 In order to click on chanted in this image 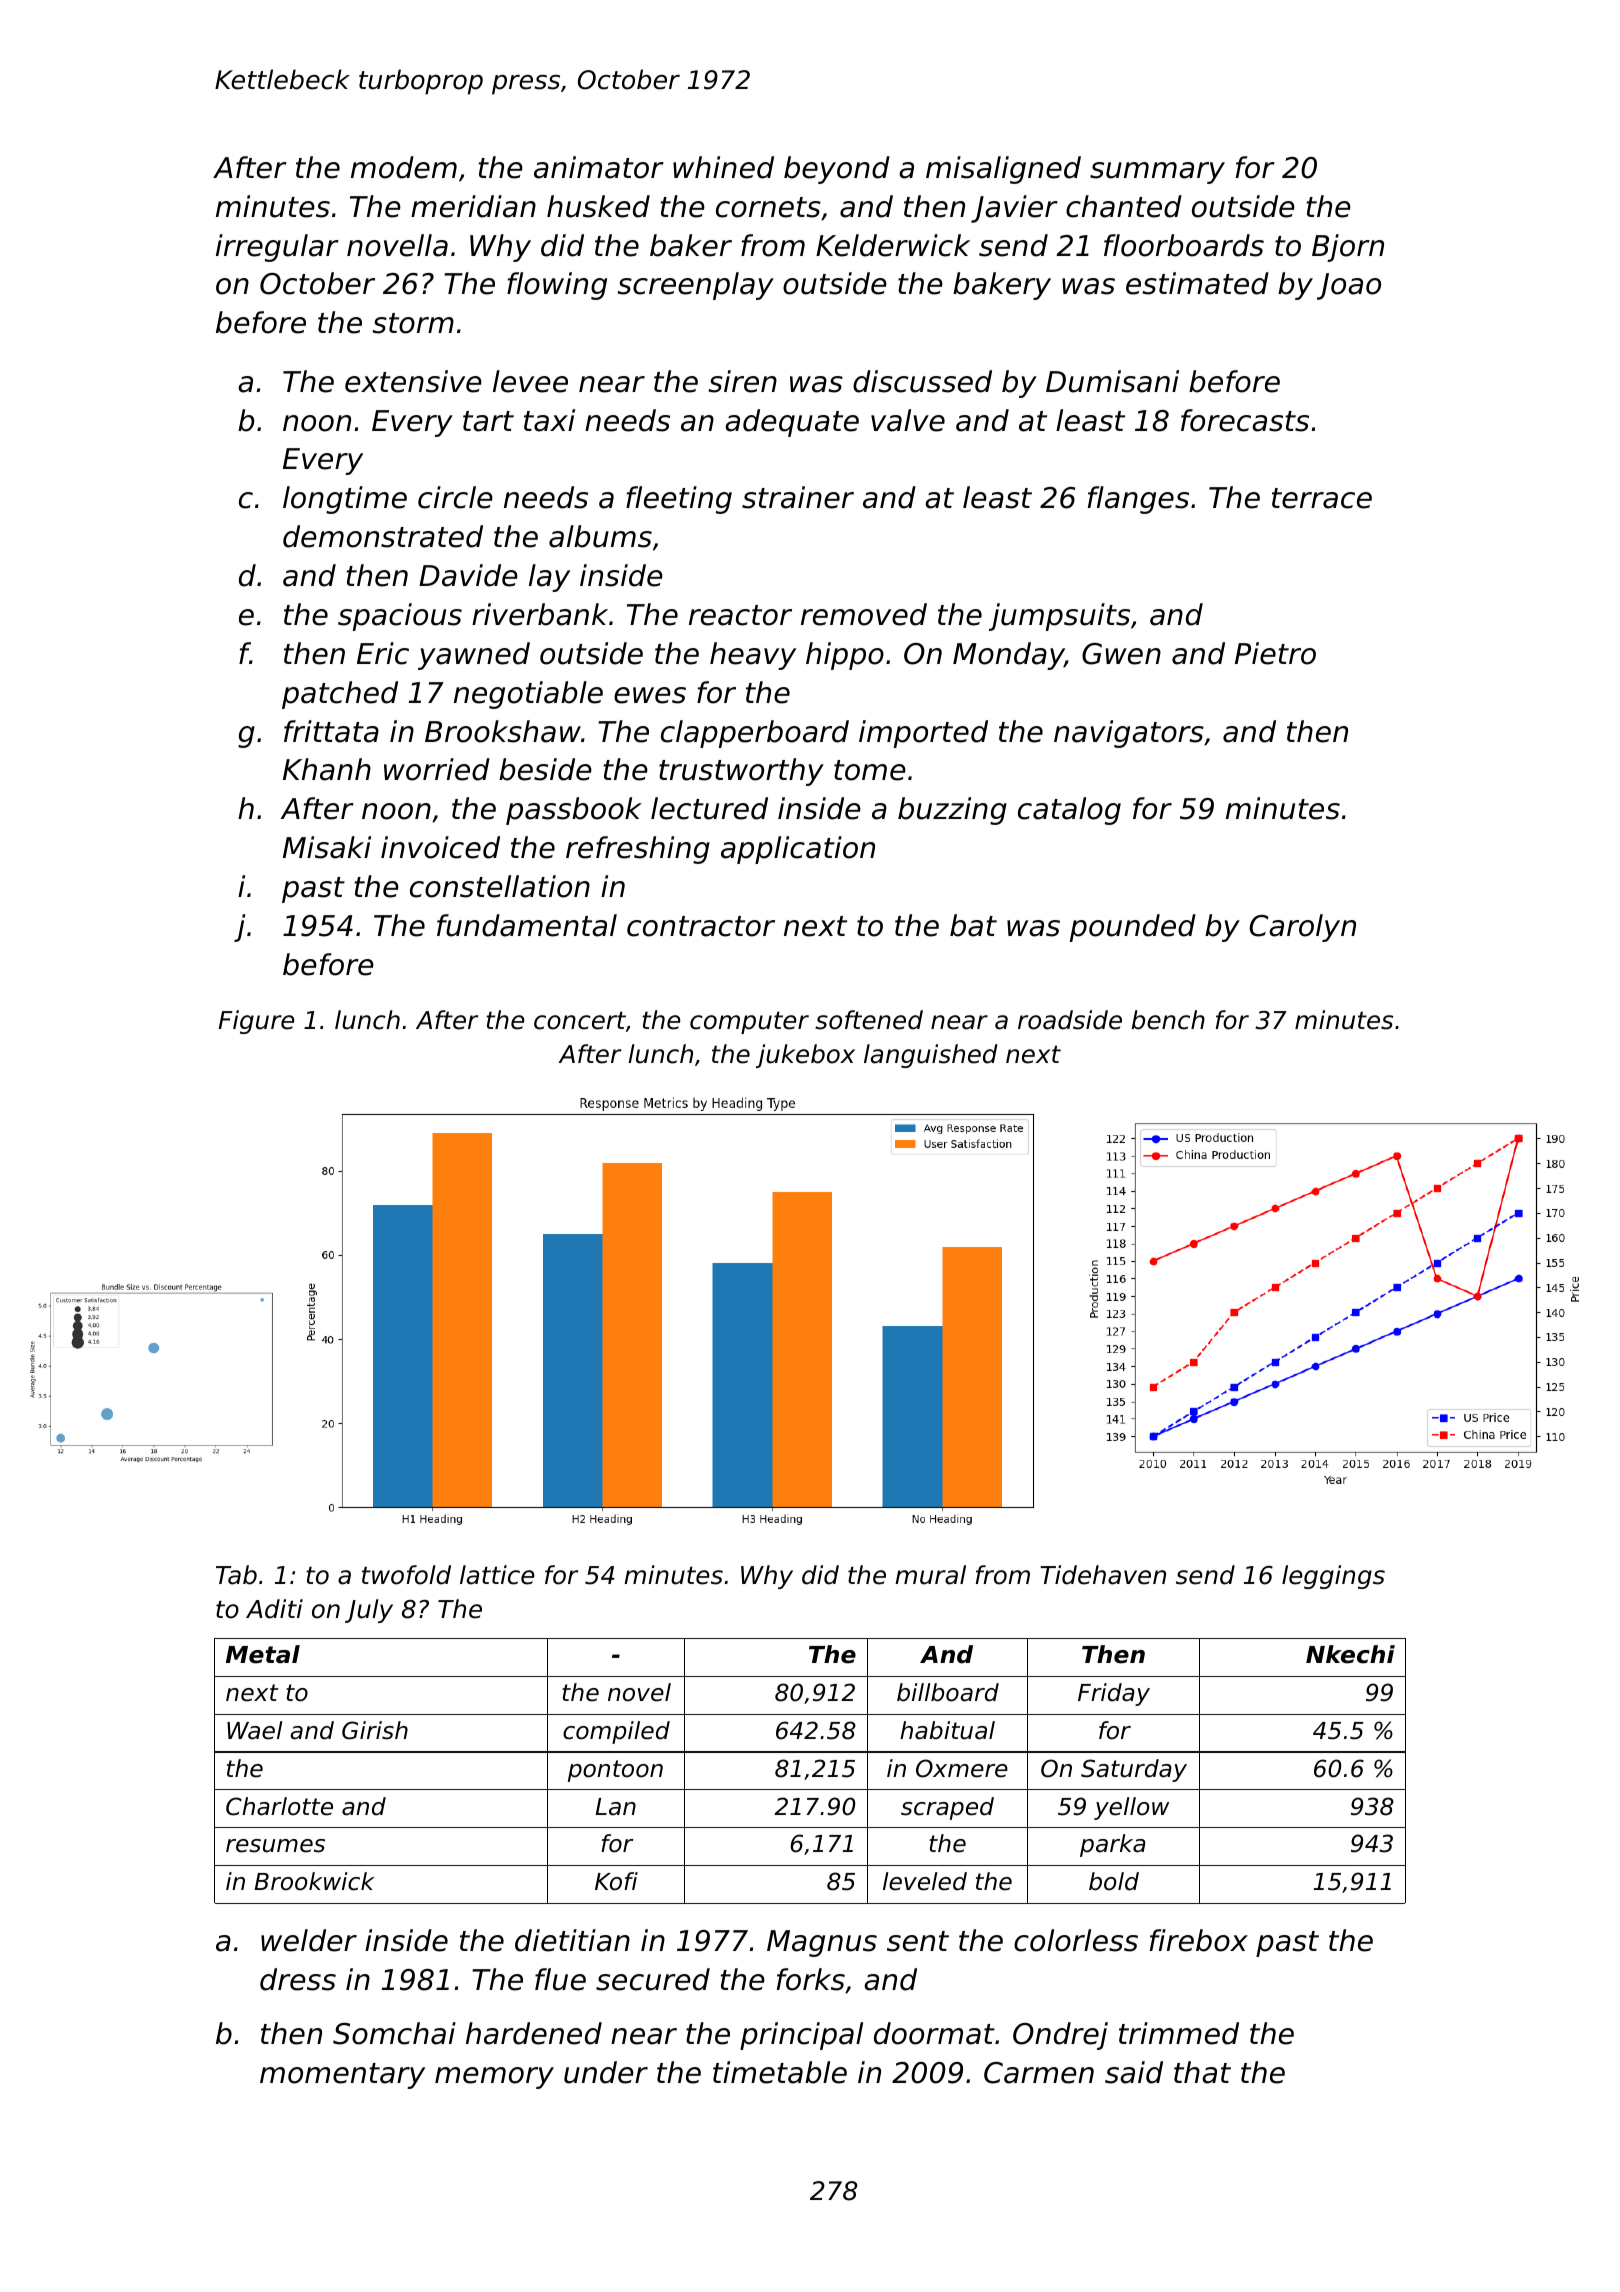, I will do `click(1124, 206)`.
